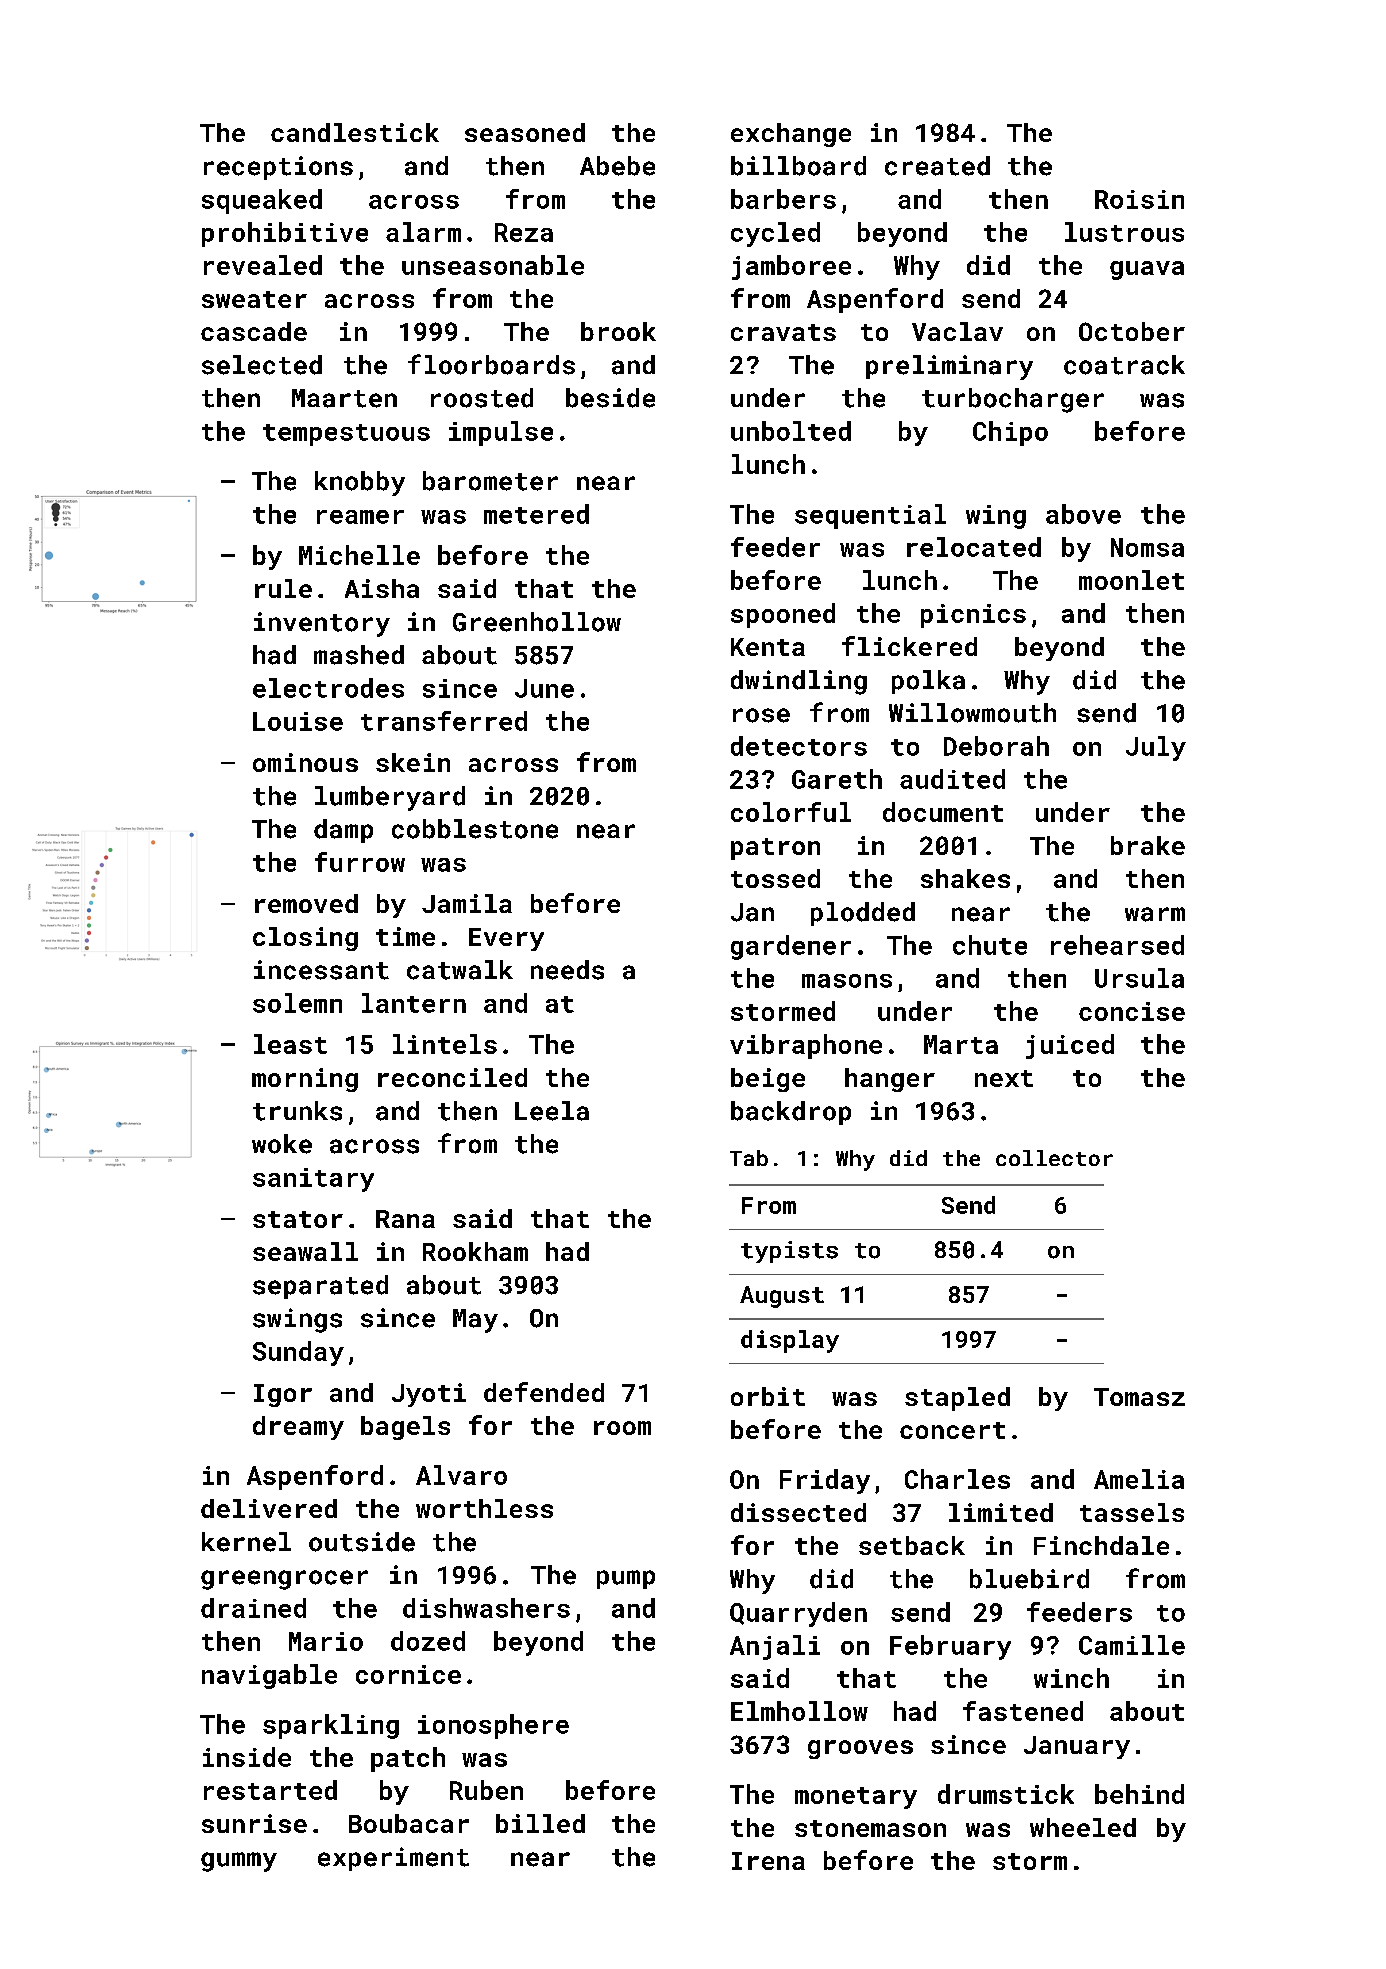  What do you see at coordinates (525, 132) in the screenshot?
I see `seasoned` at bounding box center [525, 132].
